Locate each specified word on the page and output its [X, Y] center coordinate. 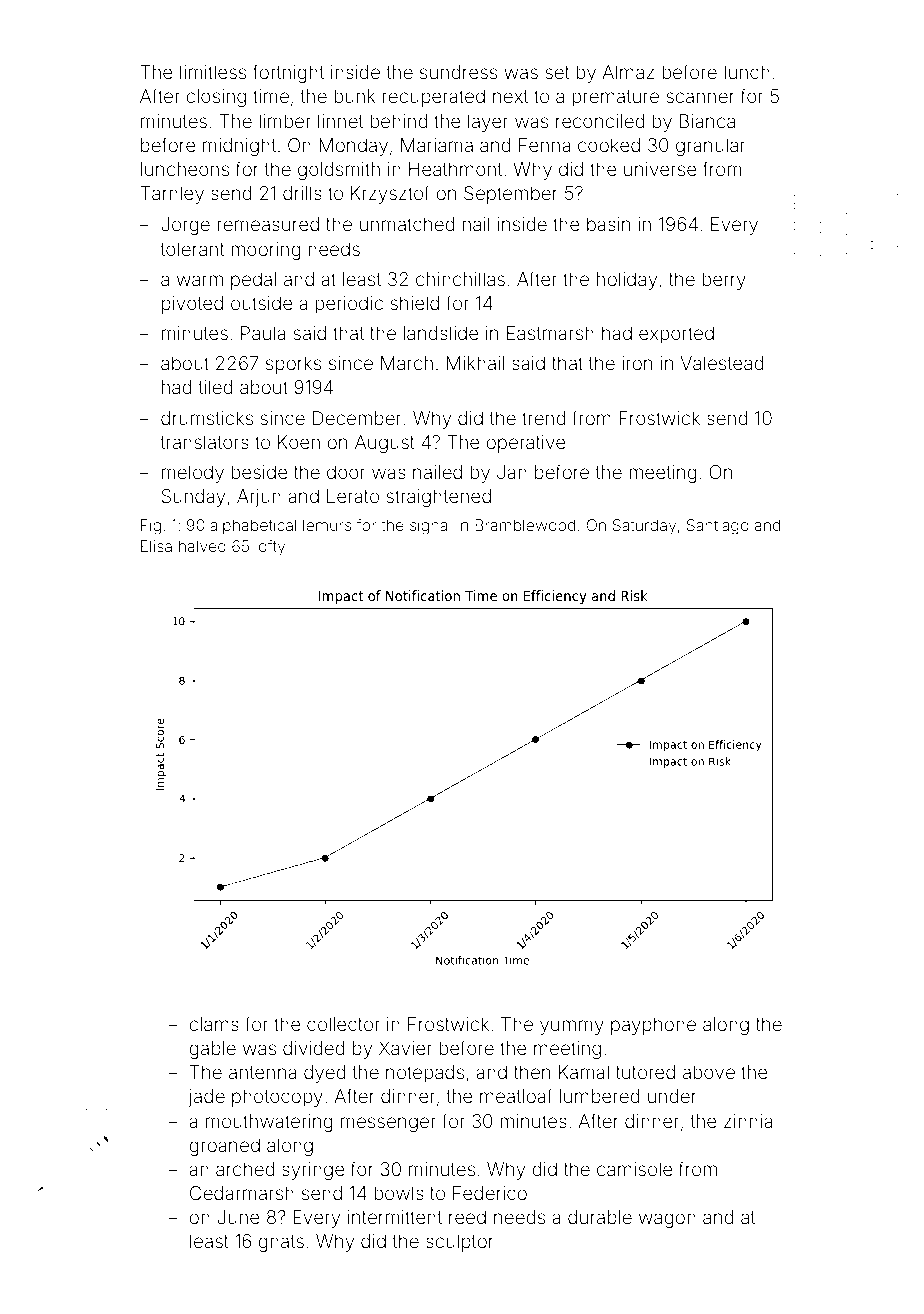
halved [202, 546]
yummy [572, 1027]
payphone [653, 1026]
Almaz [628, 72]
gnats [281, 1243]
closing [216, 98]
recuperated [434, 98]
